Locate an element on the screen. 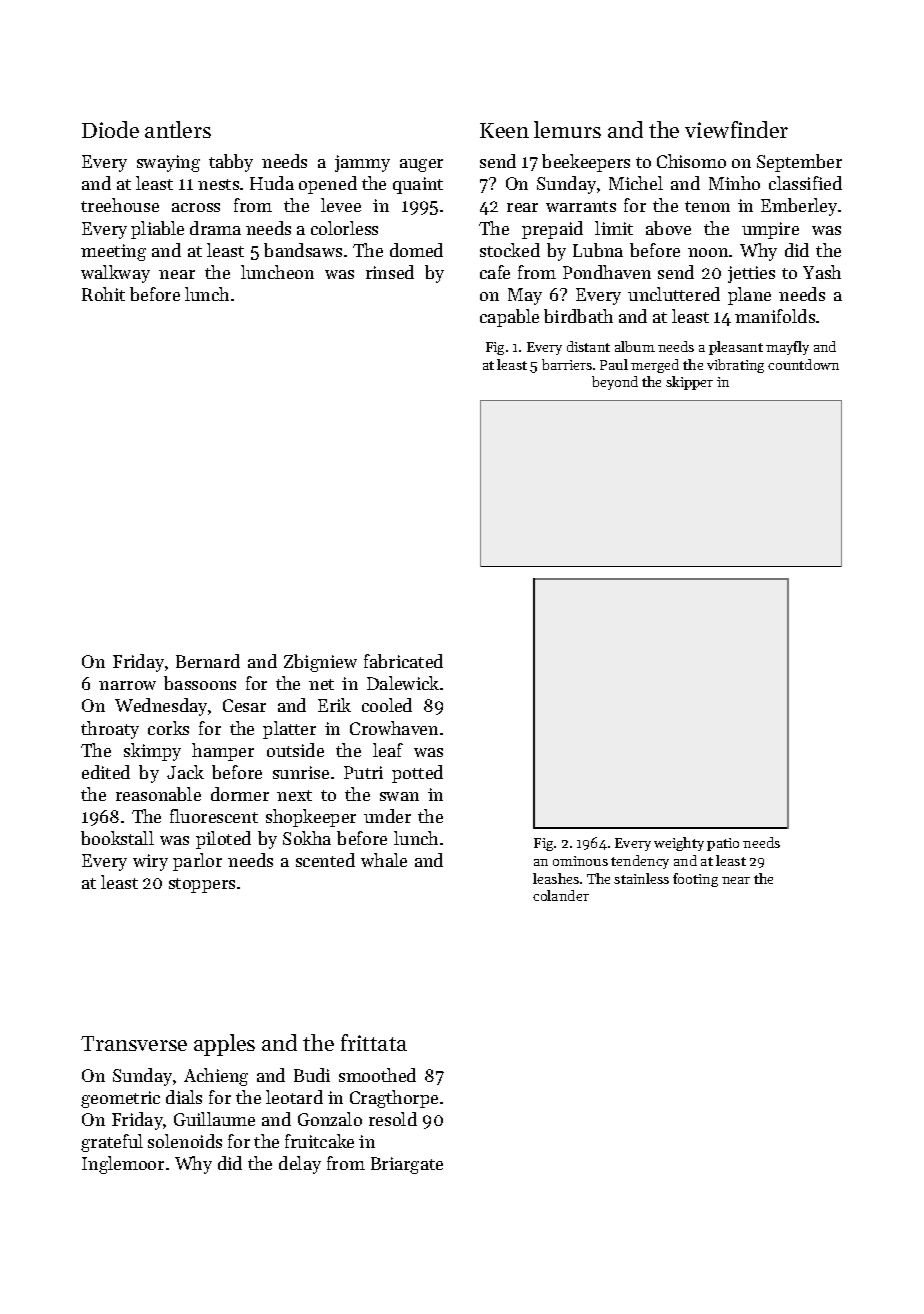 Image resolution: width=924 pixels, height=1314 pixels. patio is located at coordinates (723, 844).
